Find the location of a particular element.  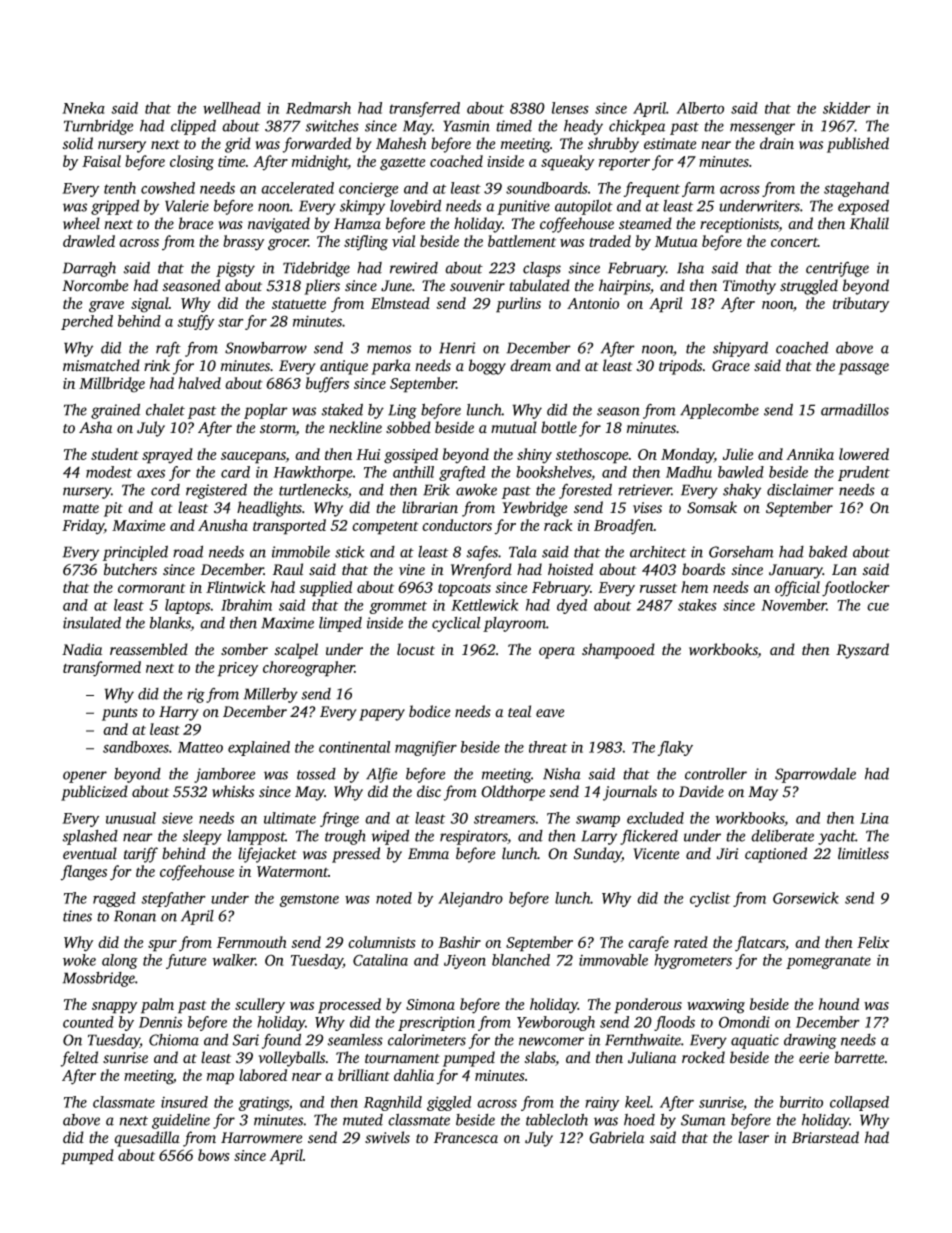

shipyard is located at coordinates (740, 349).
